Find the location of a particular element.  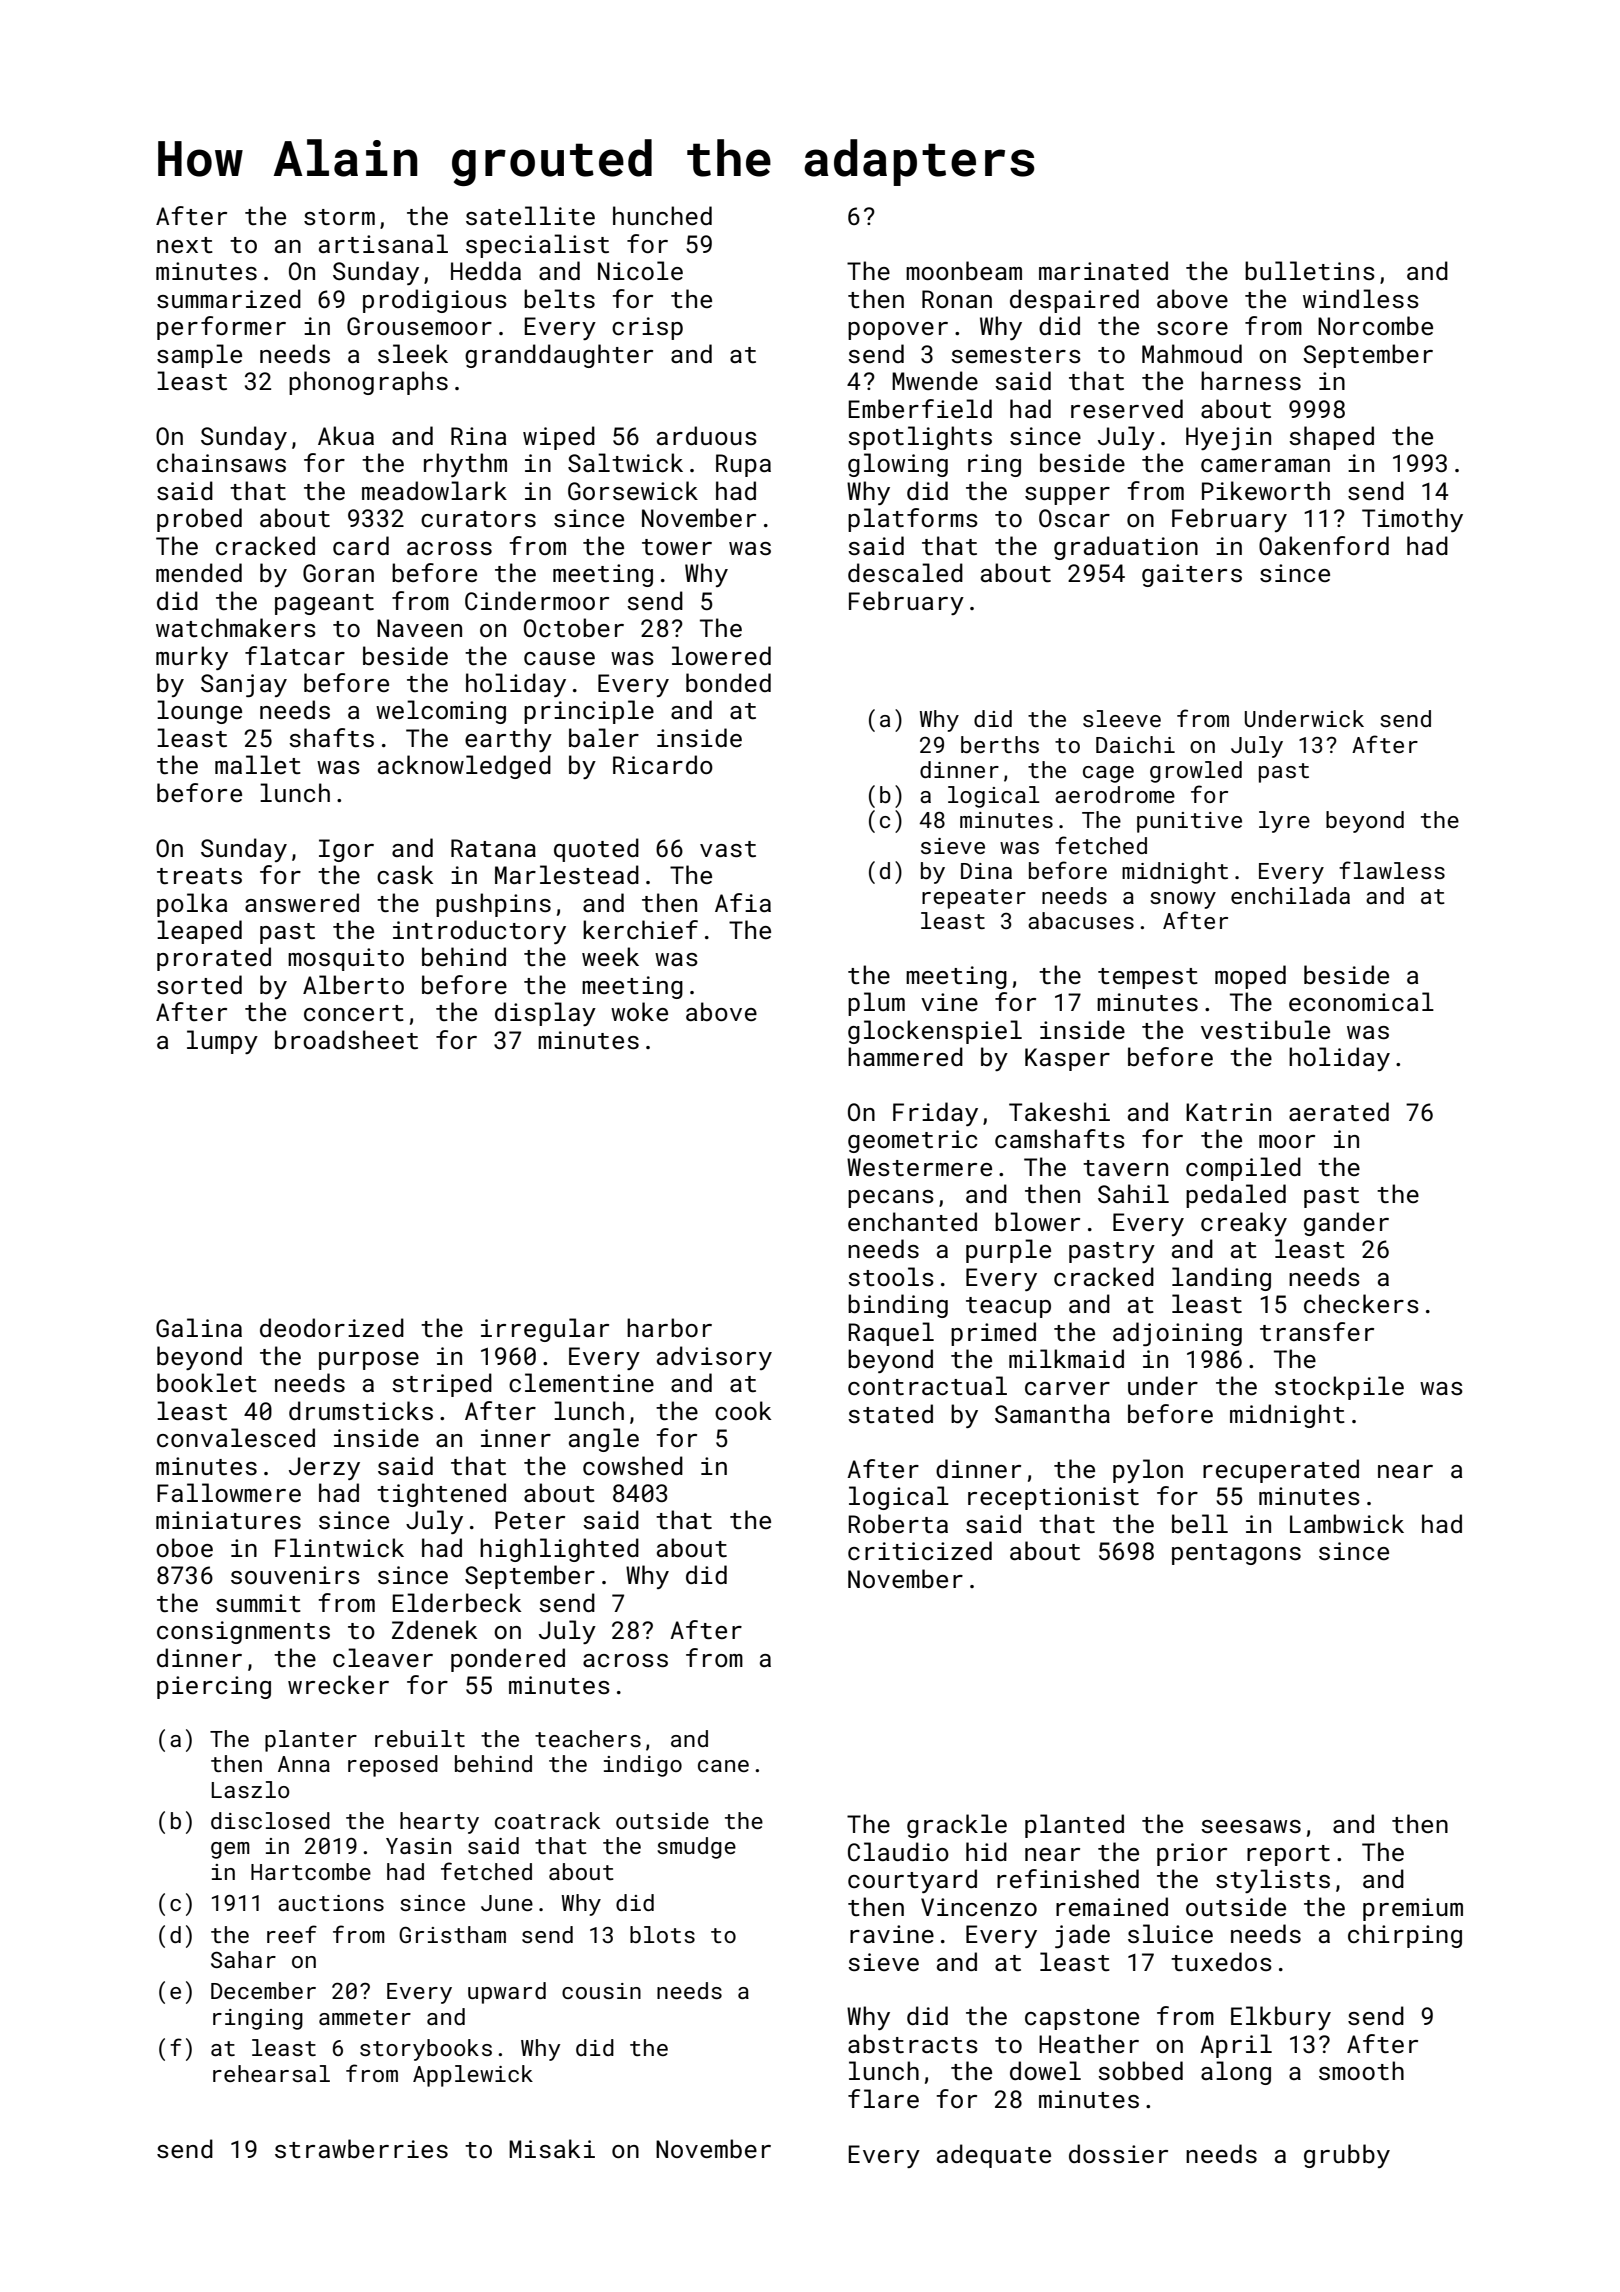

Naveen is located at coordinates (419, 628).
